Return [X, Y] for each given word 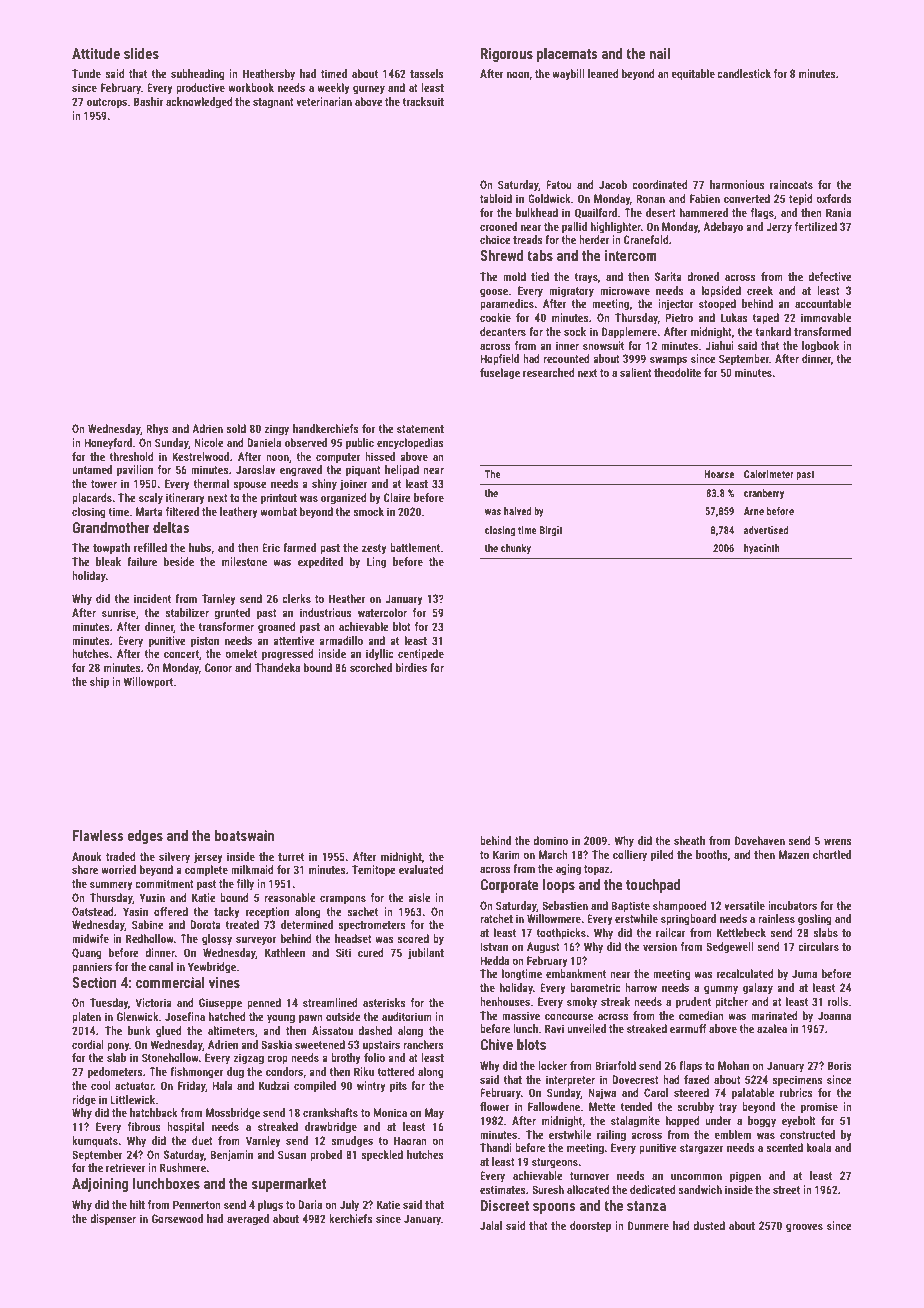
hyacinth [762, 549]
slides [141, 53]
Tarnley [219, 600]
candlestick [744, 73]
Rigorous [507, 55]
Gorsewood [177, 1218]
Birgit [551, 531]
